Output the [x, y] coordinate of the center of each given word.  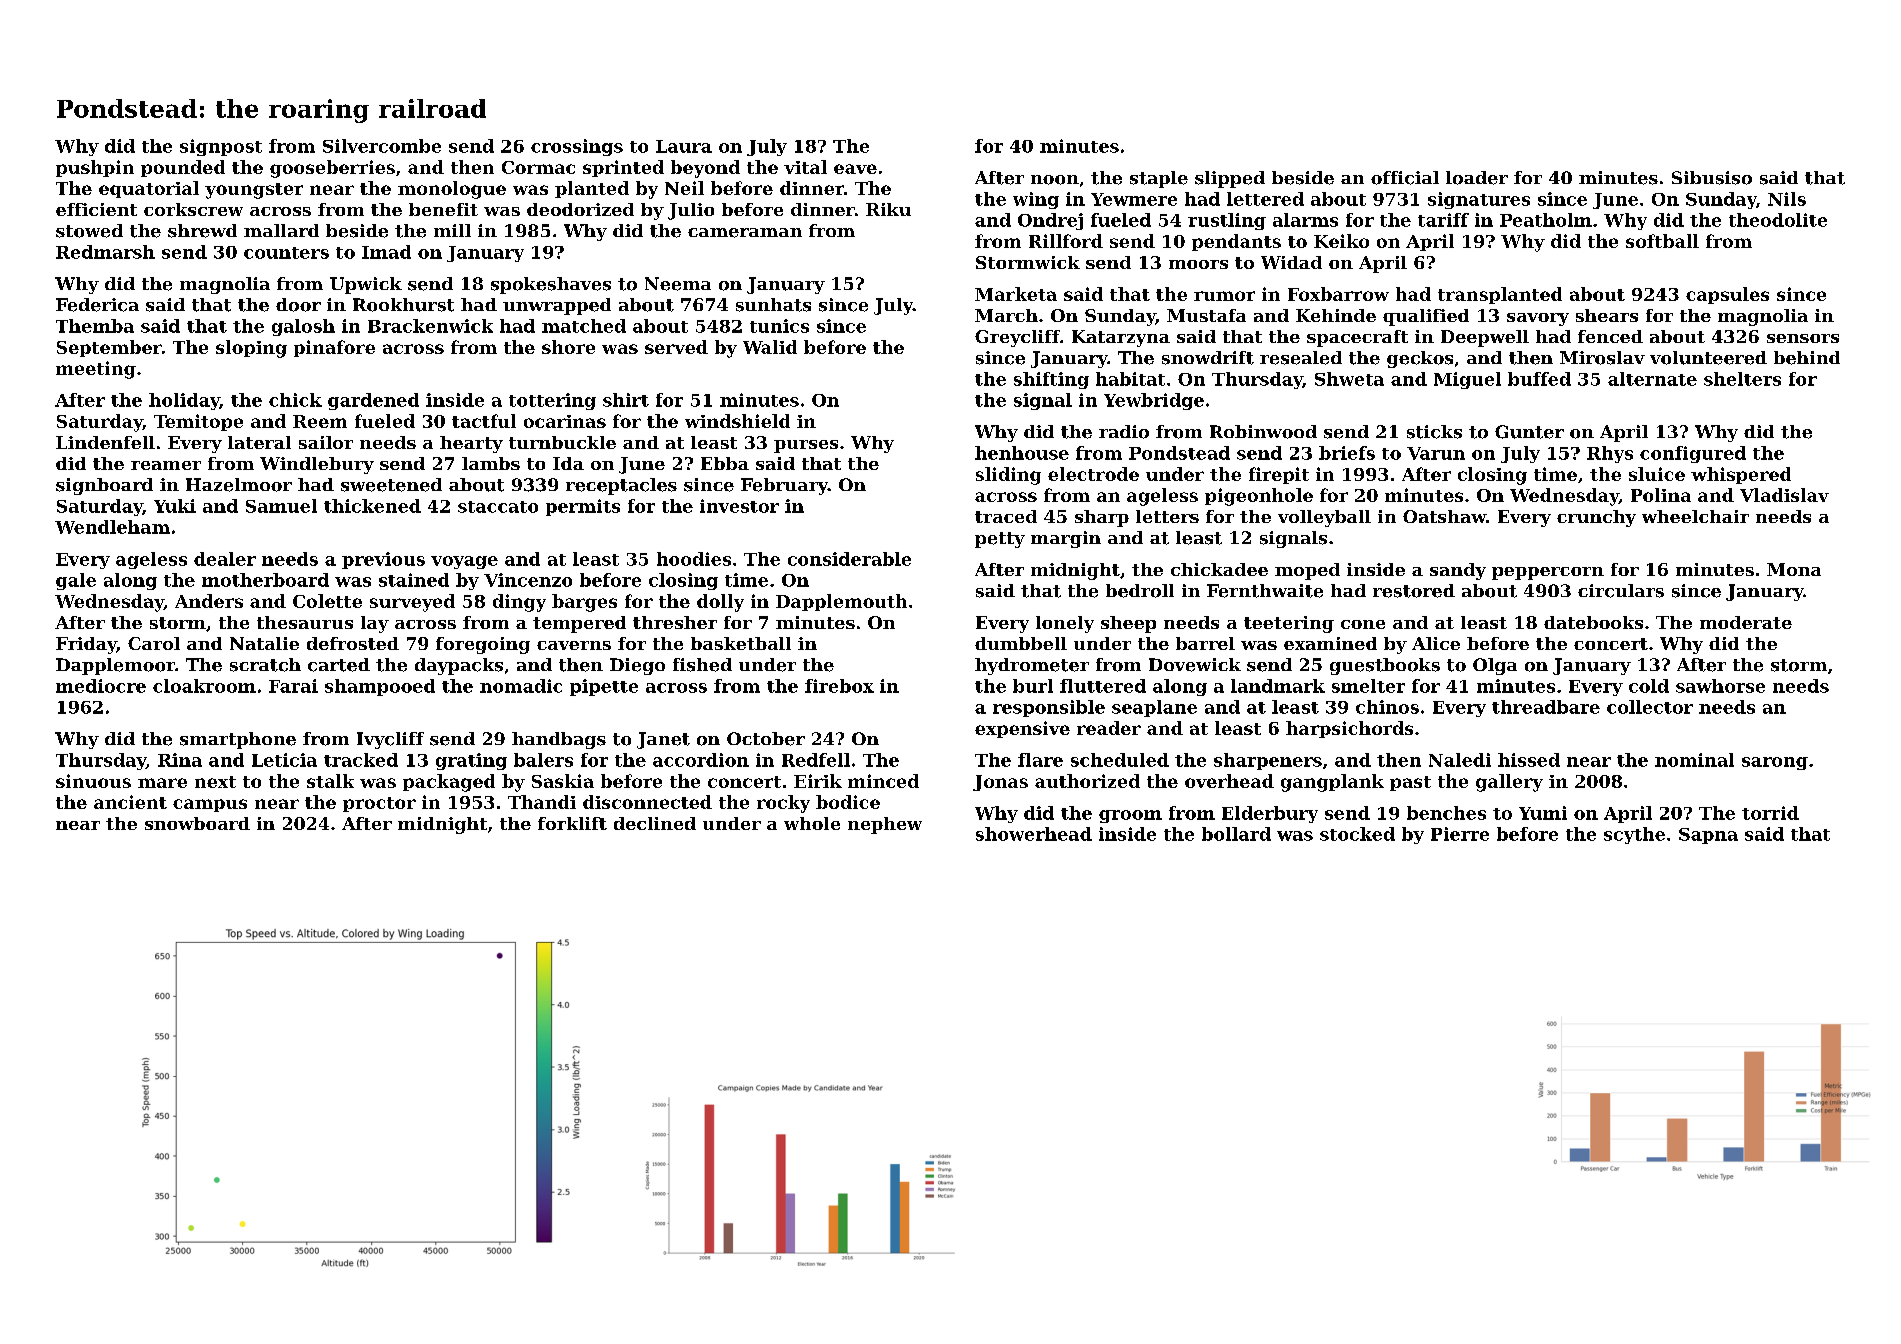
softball [1662, 241]
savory [1538, 319]
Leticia [284, 760]
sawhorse [1720, 686]
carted [339, 665]
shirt [626, 400]
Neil [684, 188]
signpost [221, 147]
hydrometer [1032, 666]
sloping [251, 349]
